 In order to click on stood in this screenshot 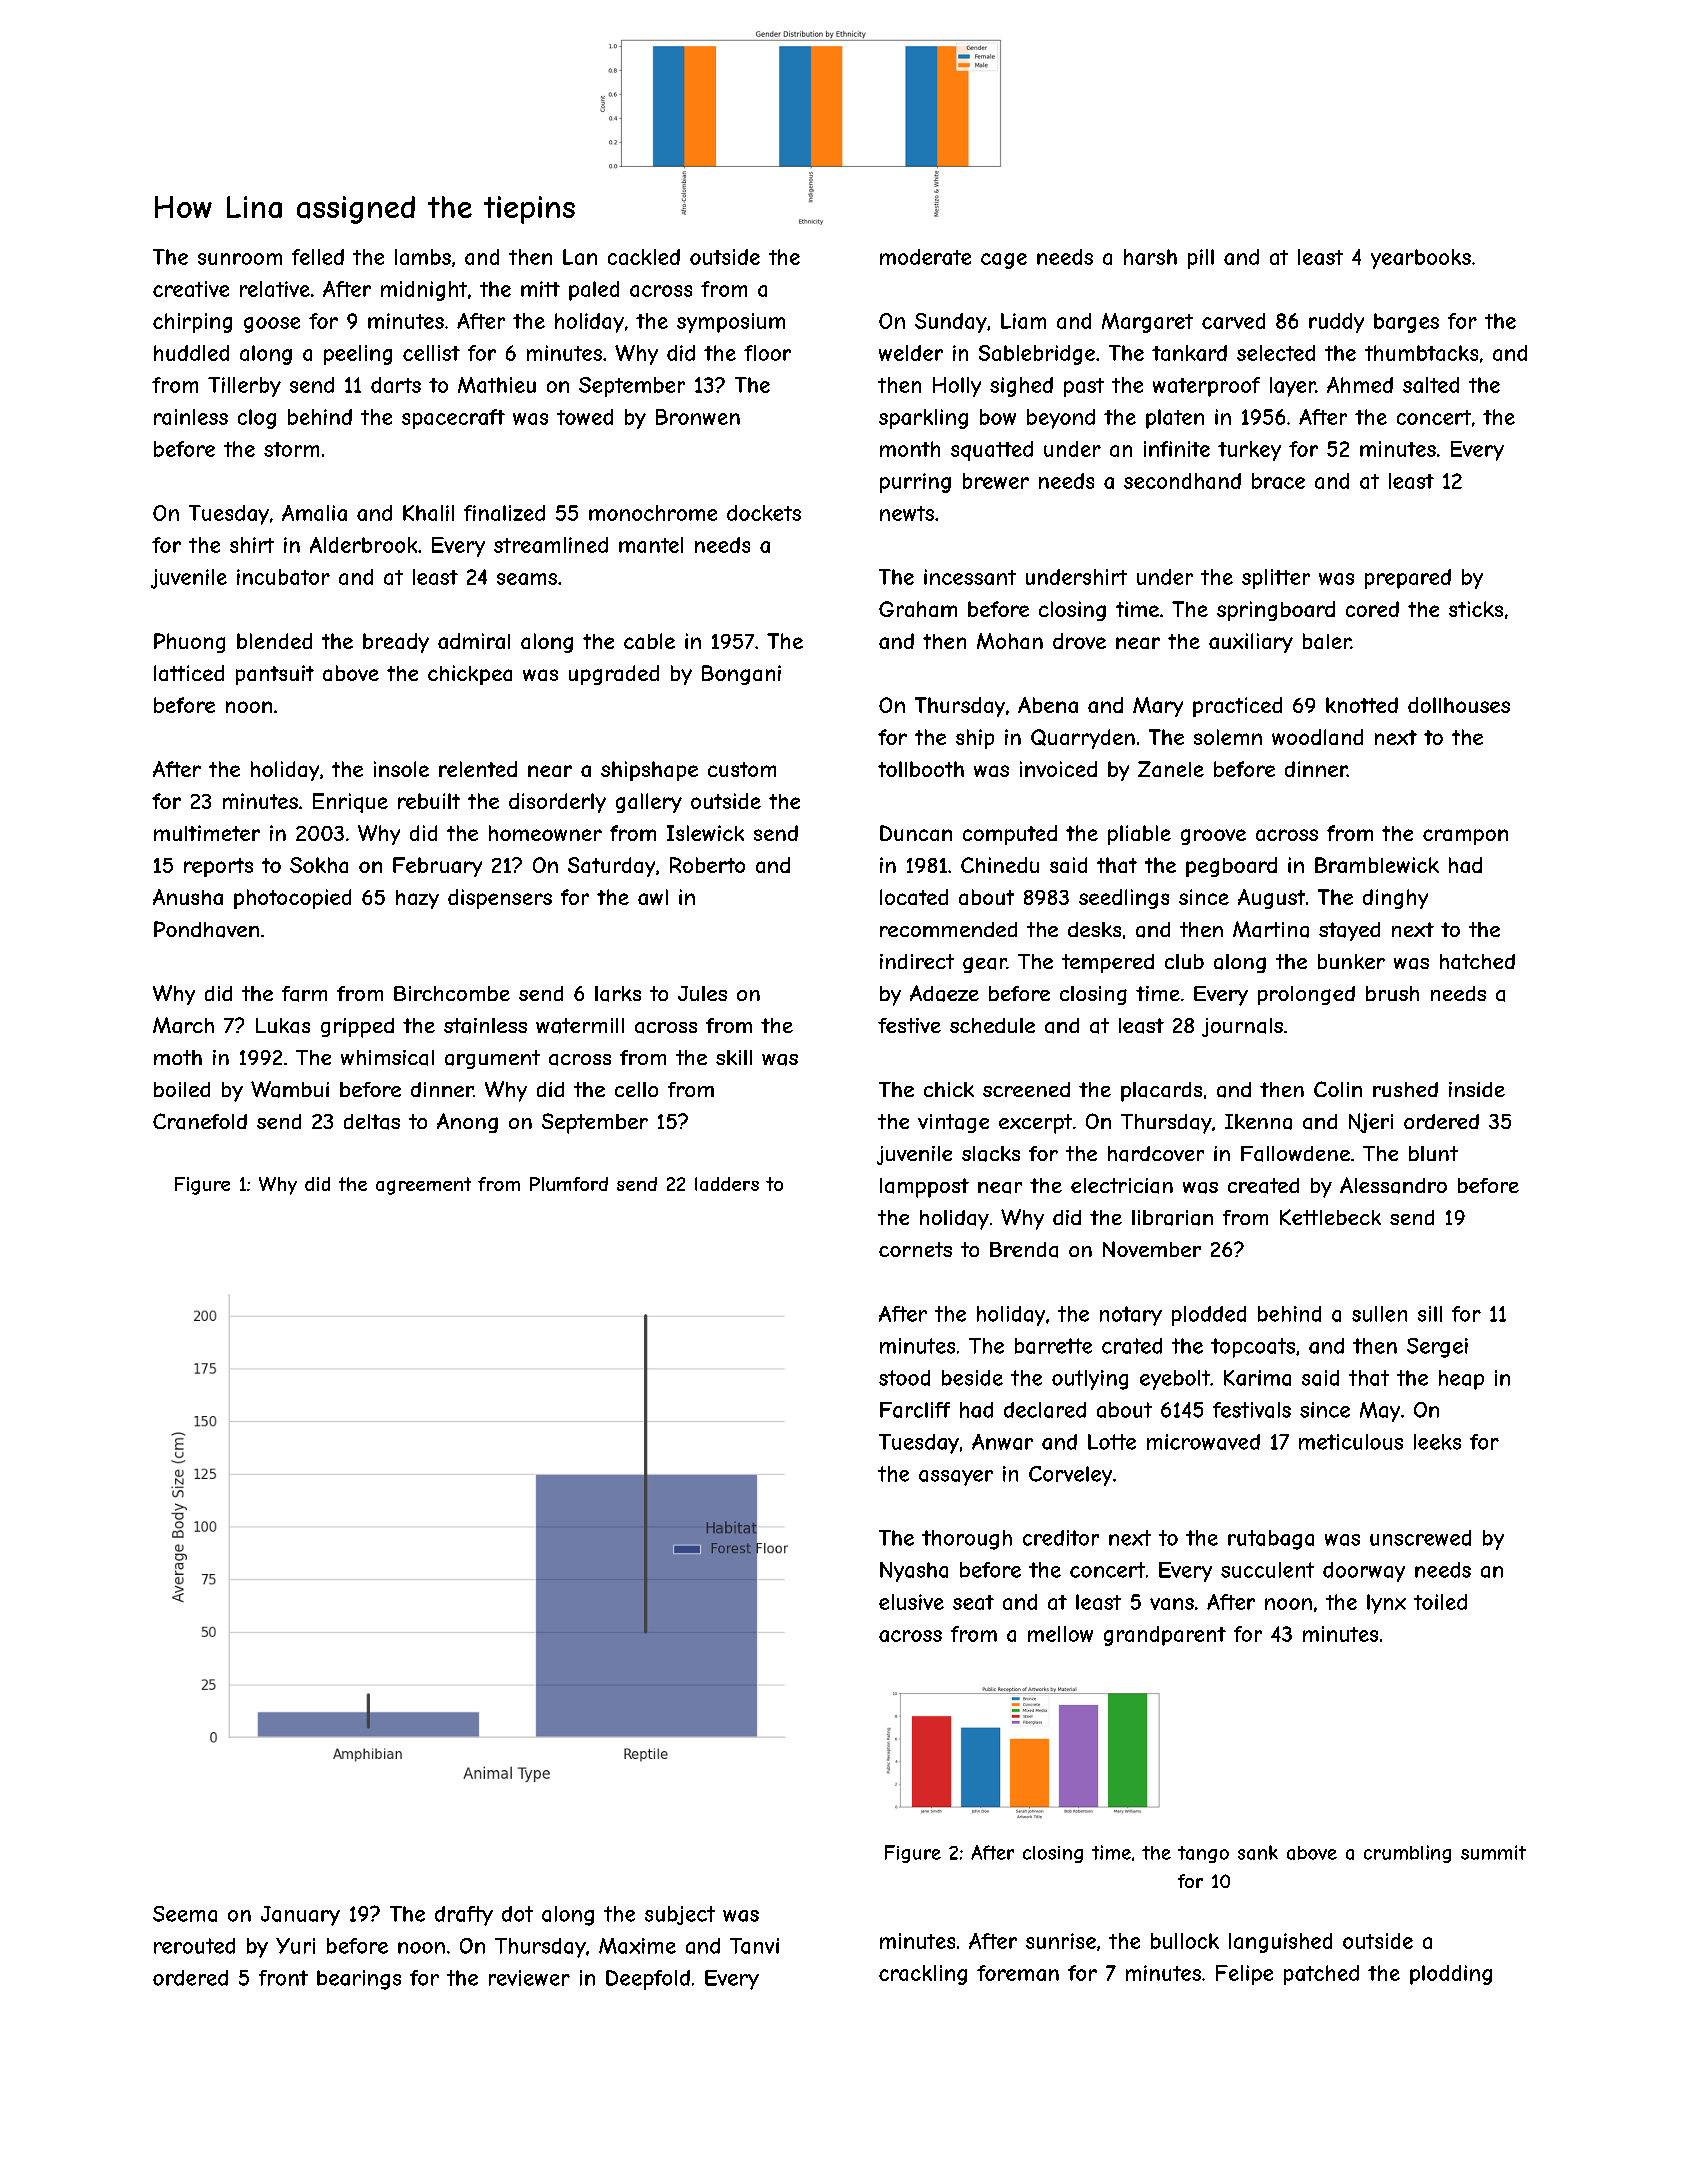, I will do `click(904, 1378)`.
